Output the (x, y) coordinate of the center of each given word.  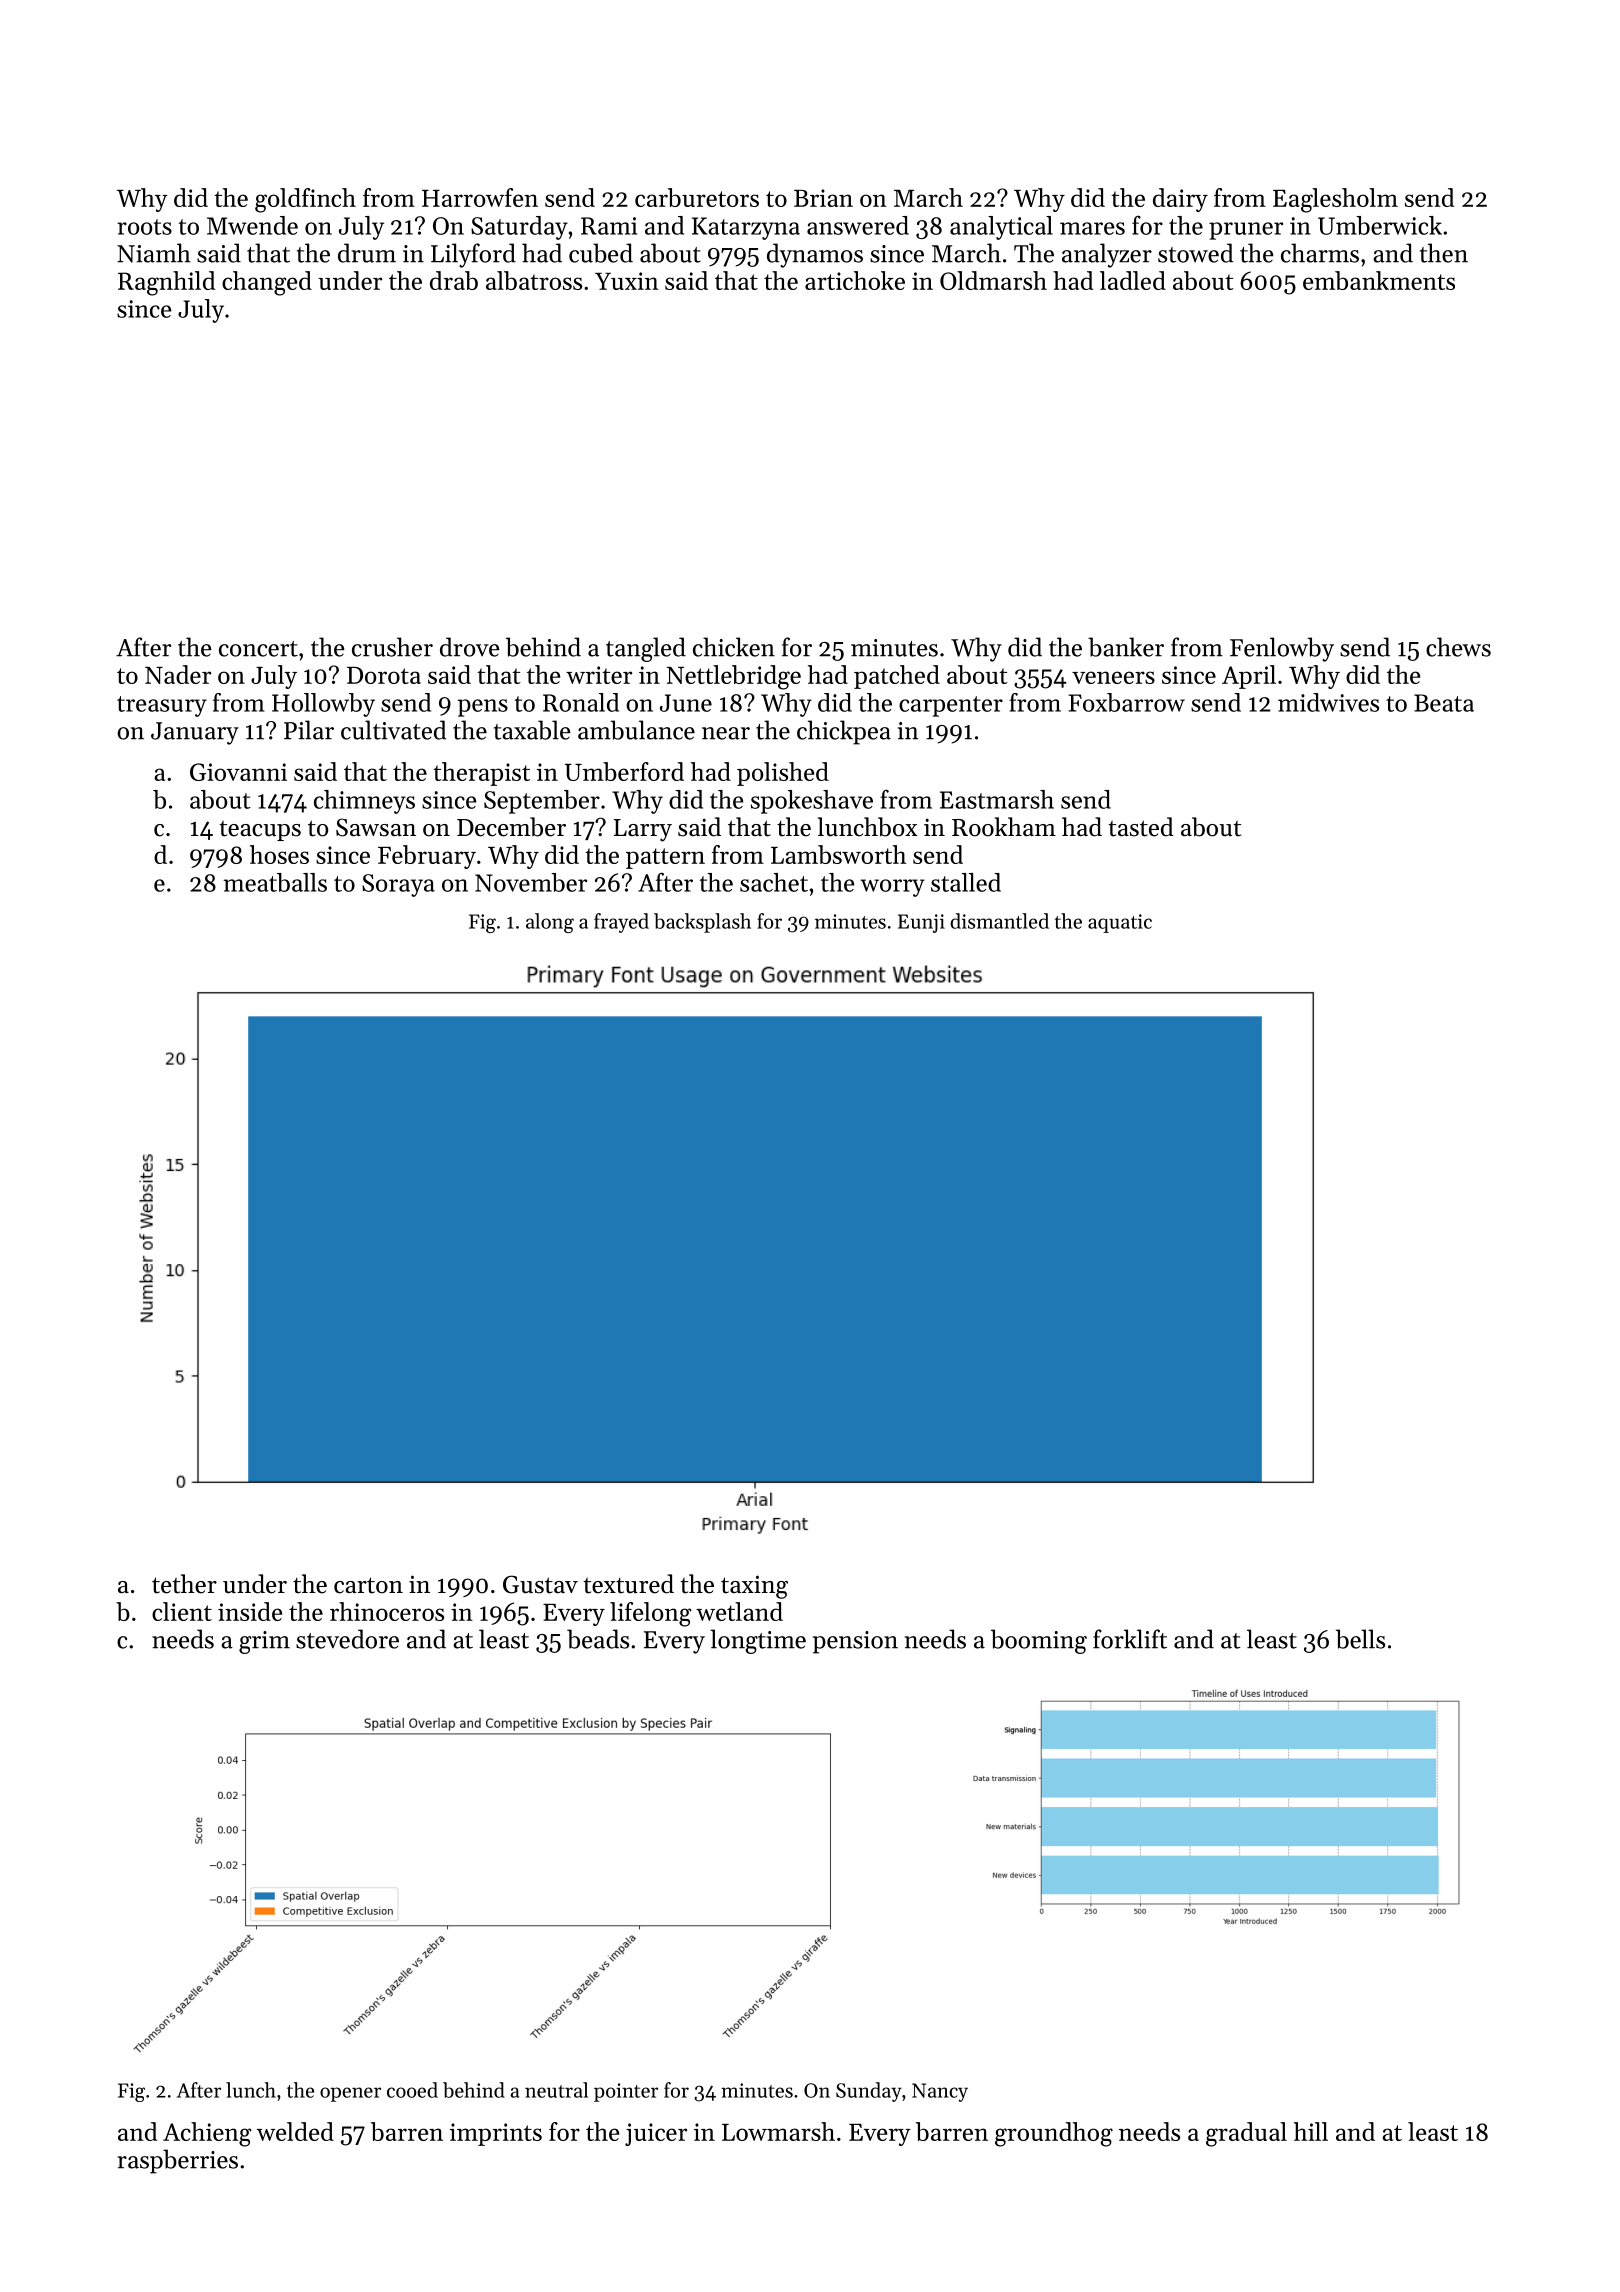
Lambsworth (838, 854)
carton (368, 1585)
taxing (754, 1587)
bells (1360, 1639)
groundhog (1054, 2134)
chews (1458, 647)
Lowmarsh (778, 2131)
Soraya (398, 885)
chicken (734, 647)
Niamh (154, 253)
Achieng (207, 2134)
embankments (1379, 280)
